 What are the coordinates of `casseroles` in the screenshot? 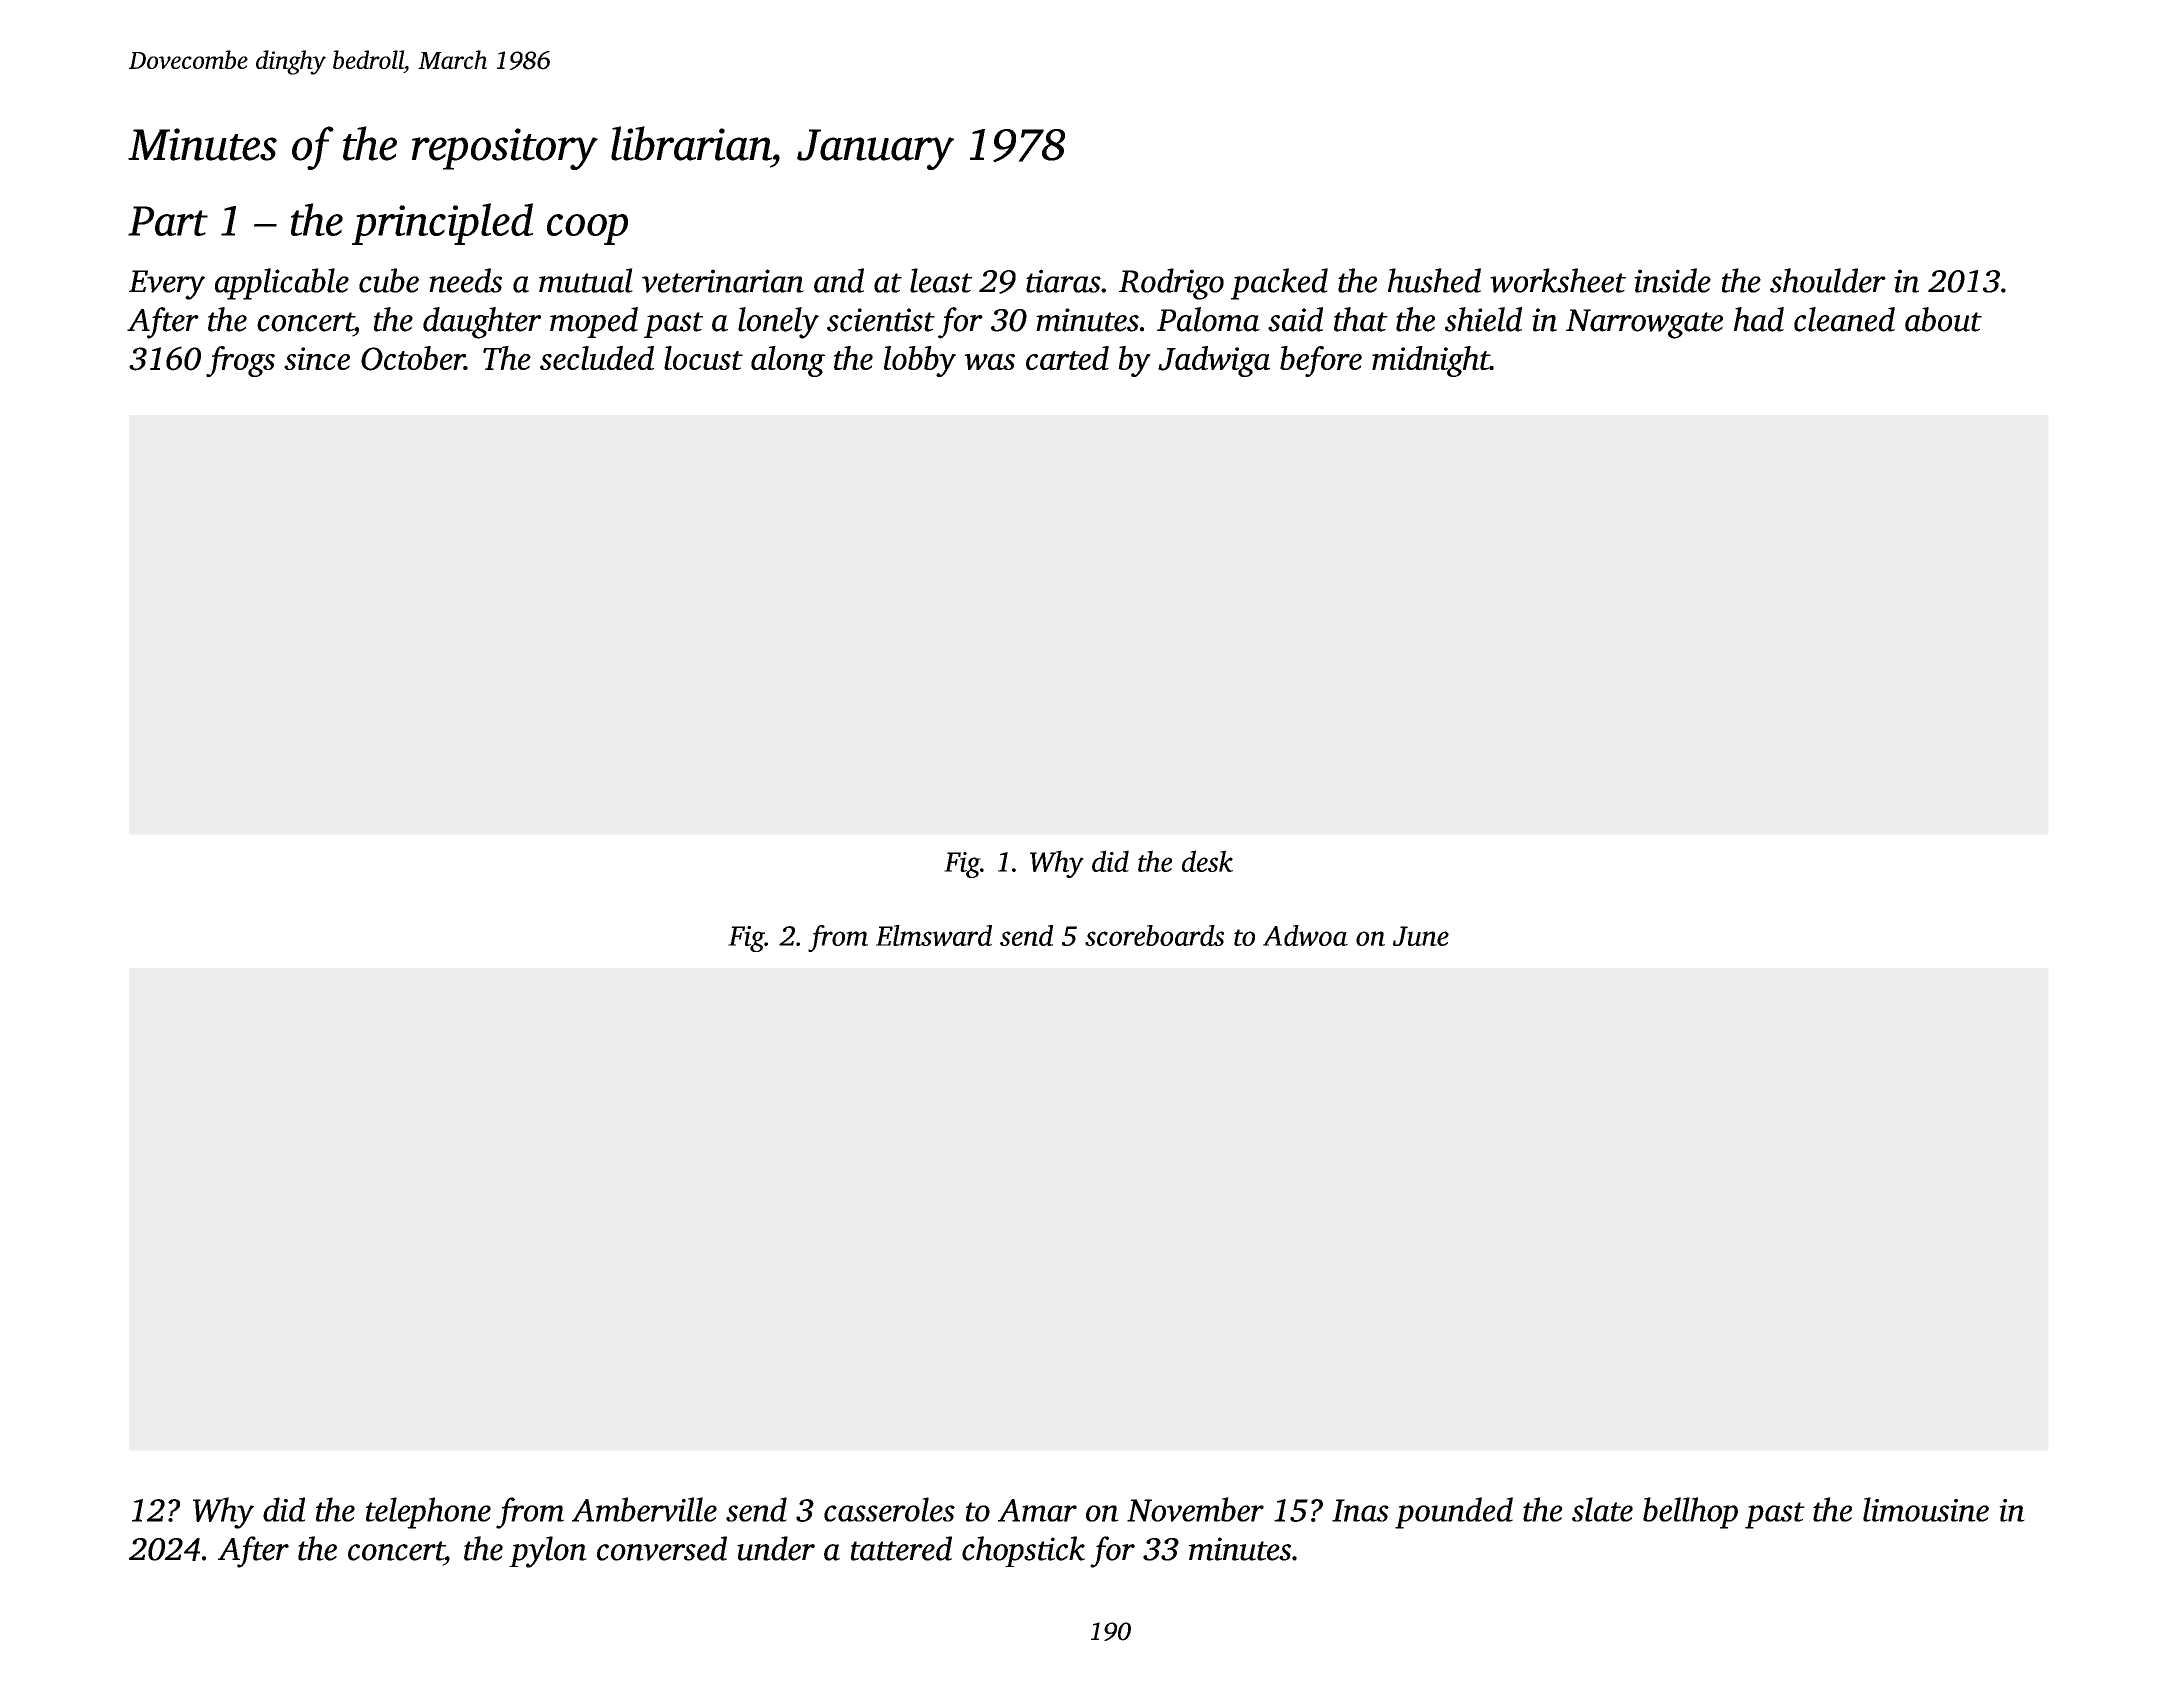 It's located at (889, 1509).
